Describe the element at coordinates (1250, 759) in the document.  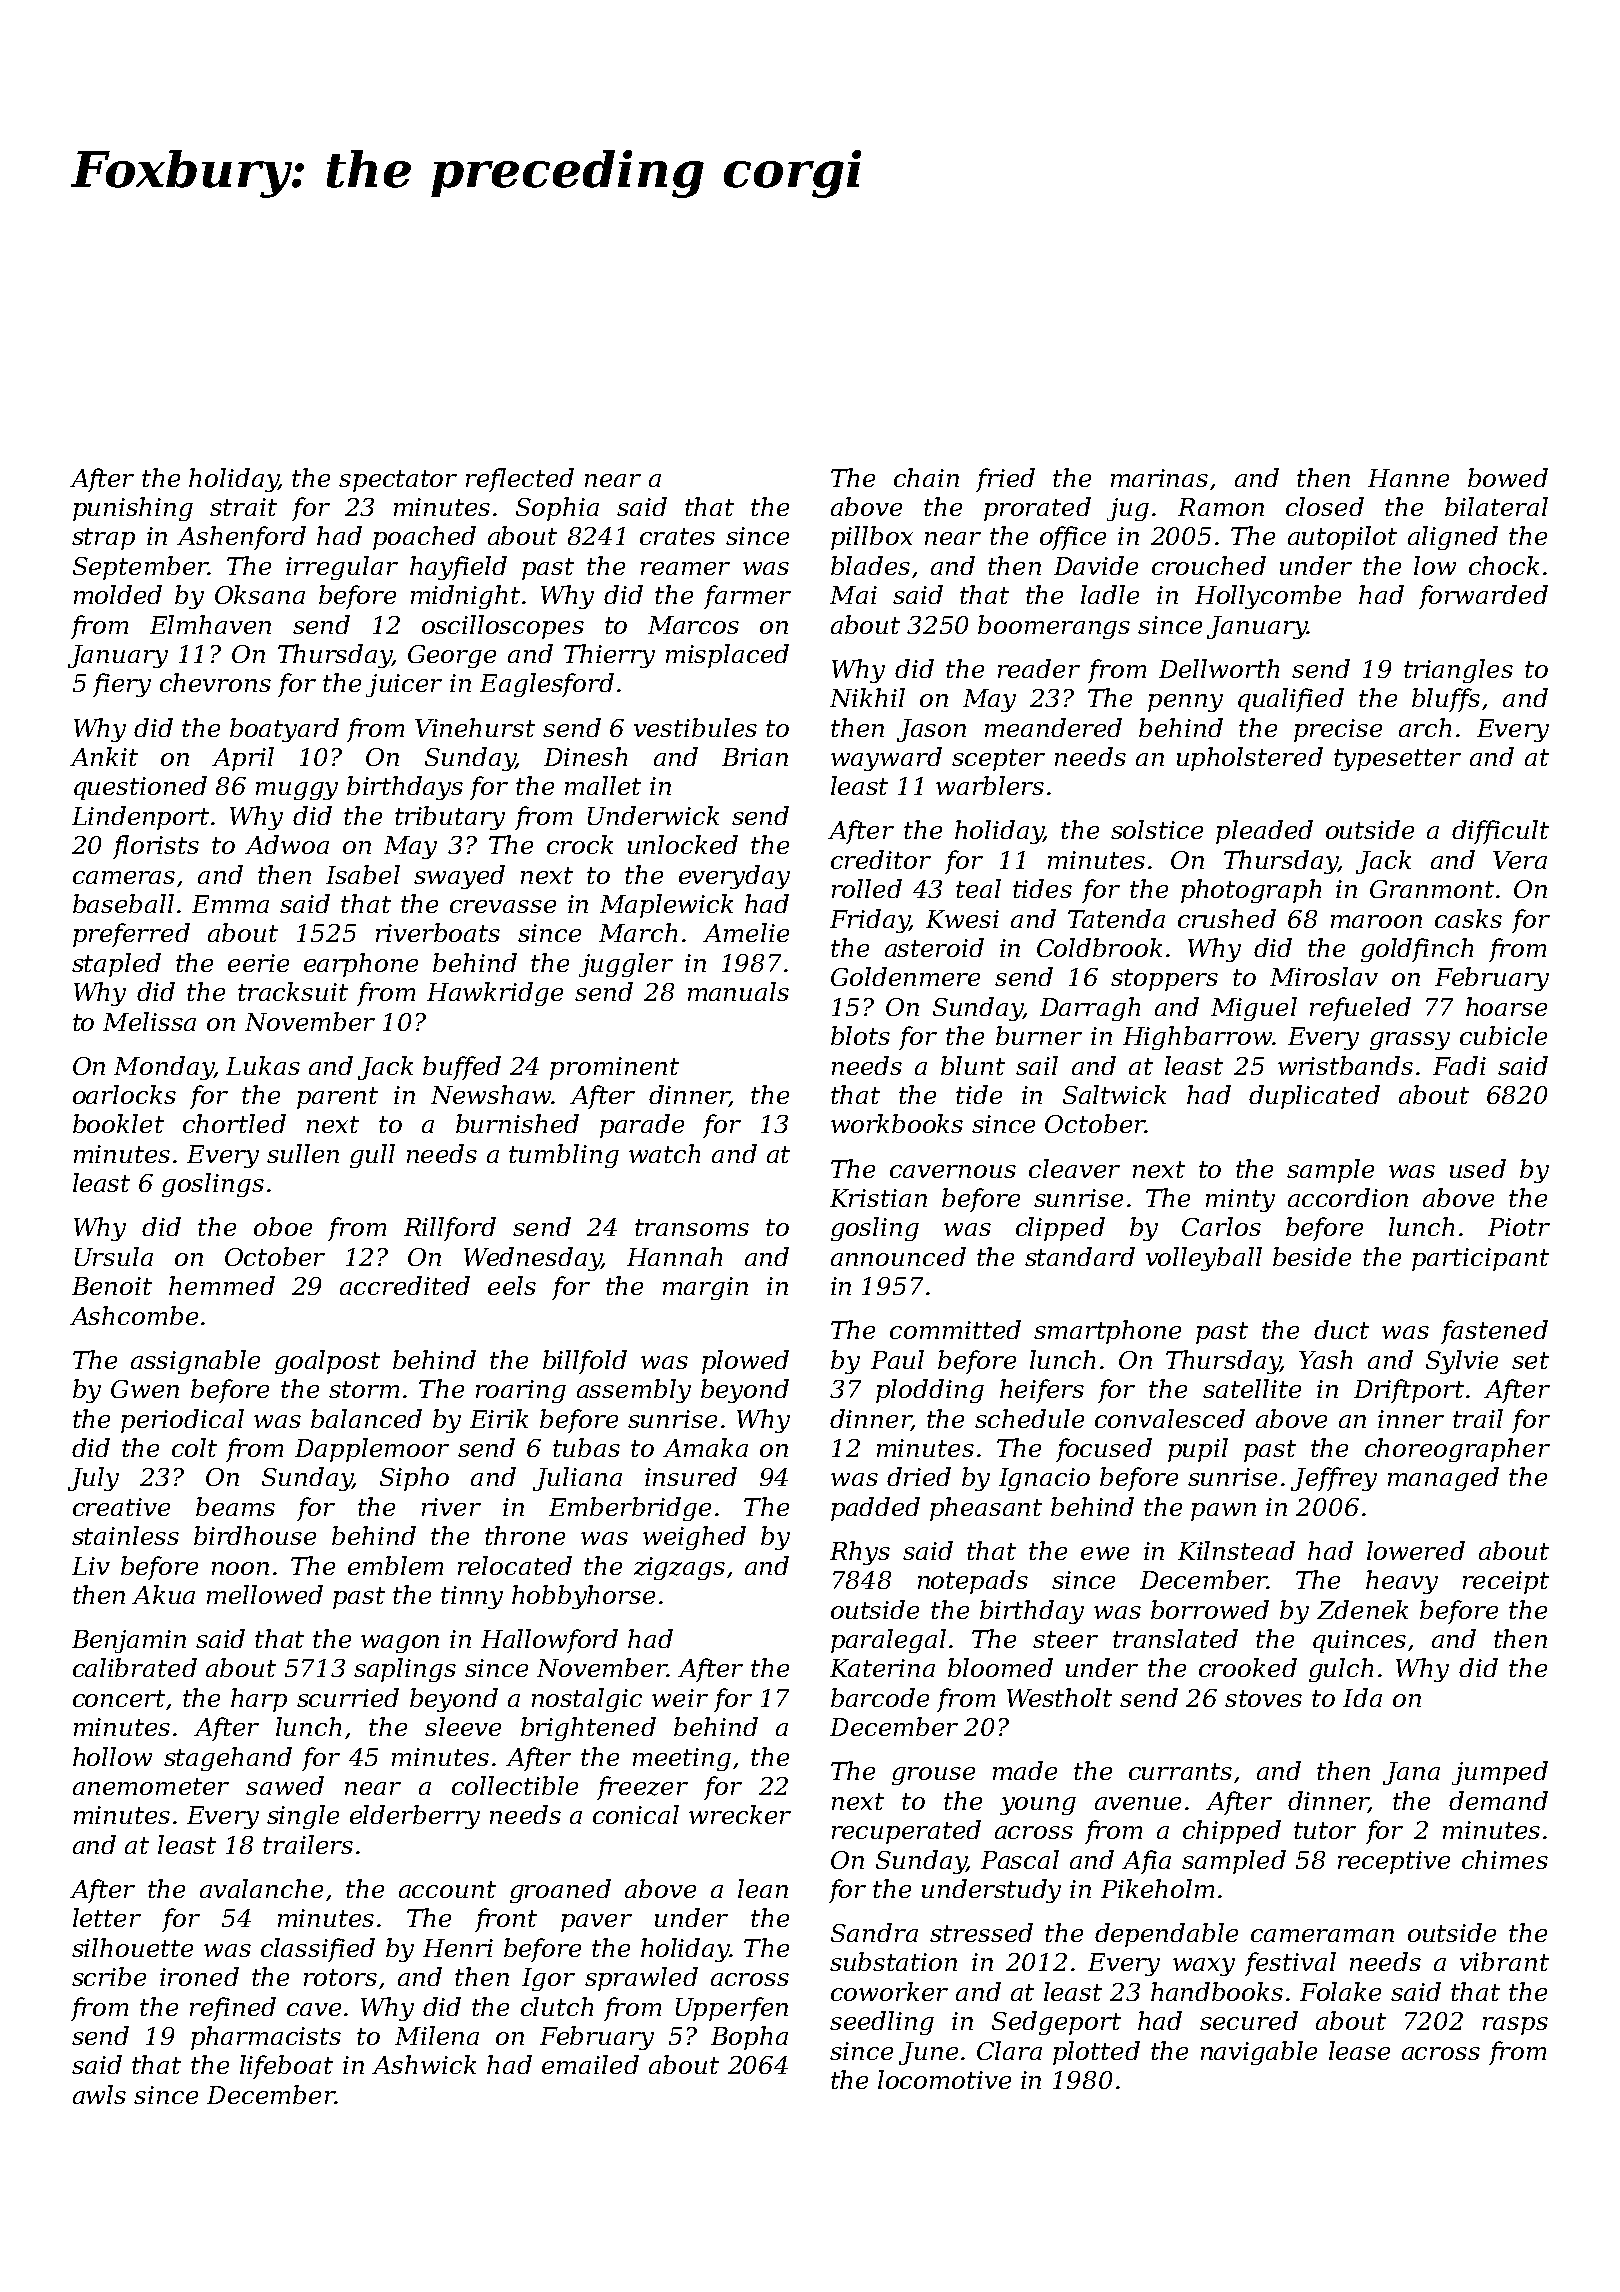
I see `upholstered` at that location.
